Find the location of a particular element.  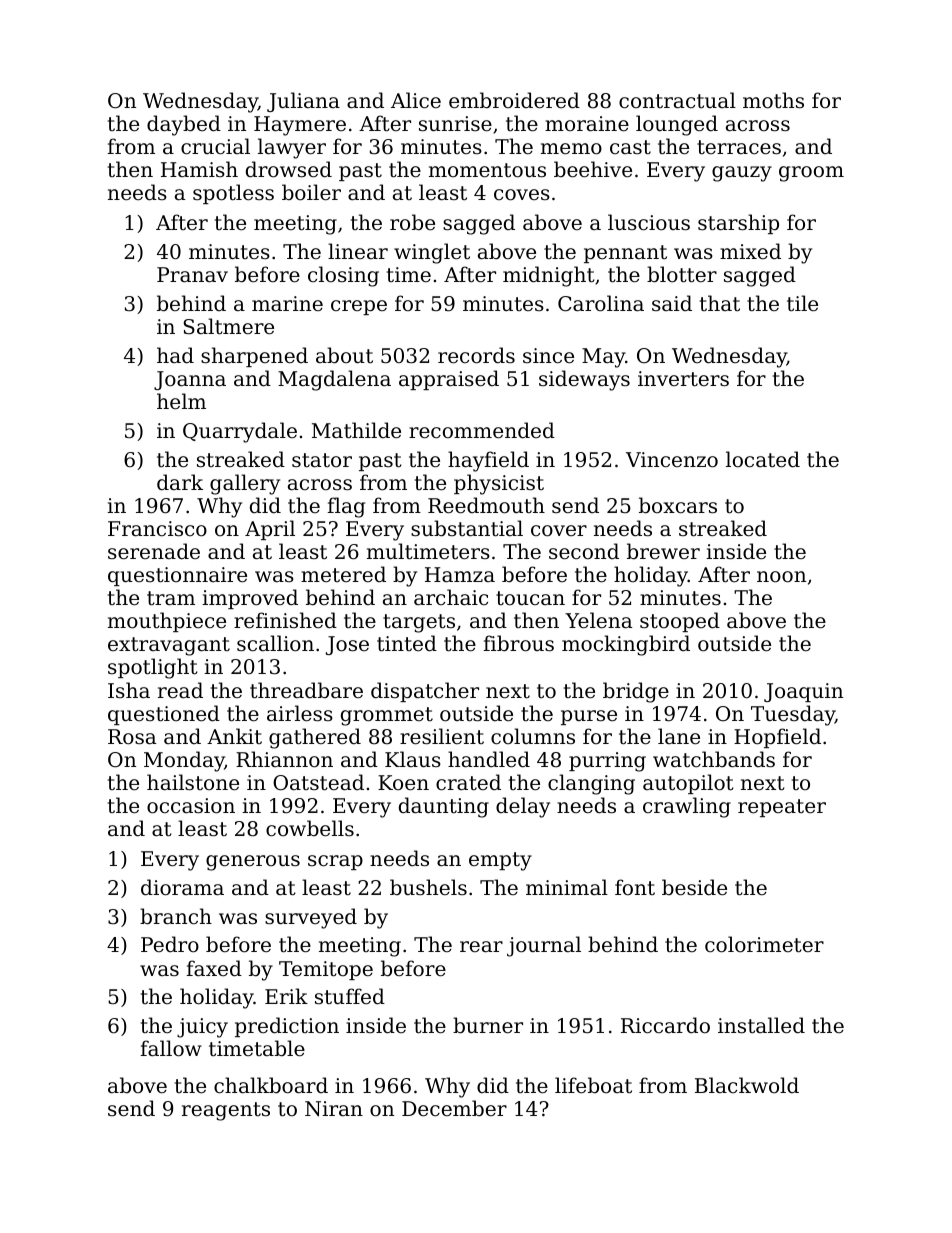

Quarrydale is located at coordinates (240, 432).
